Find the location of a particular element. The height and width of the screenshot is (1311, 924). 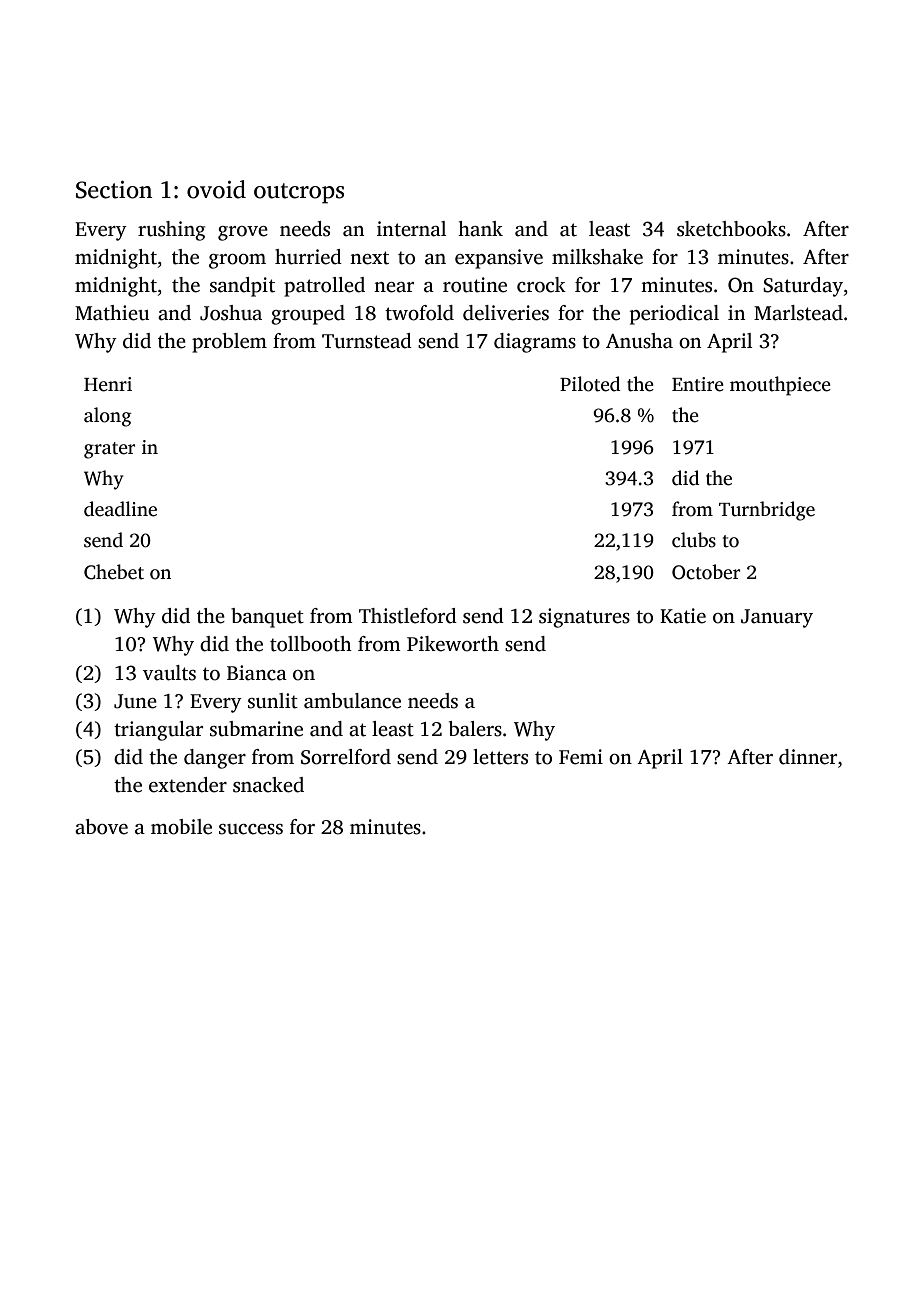

above is located at coordinates (101, 827).
